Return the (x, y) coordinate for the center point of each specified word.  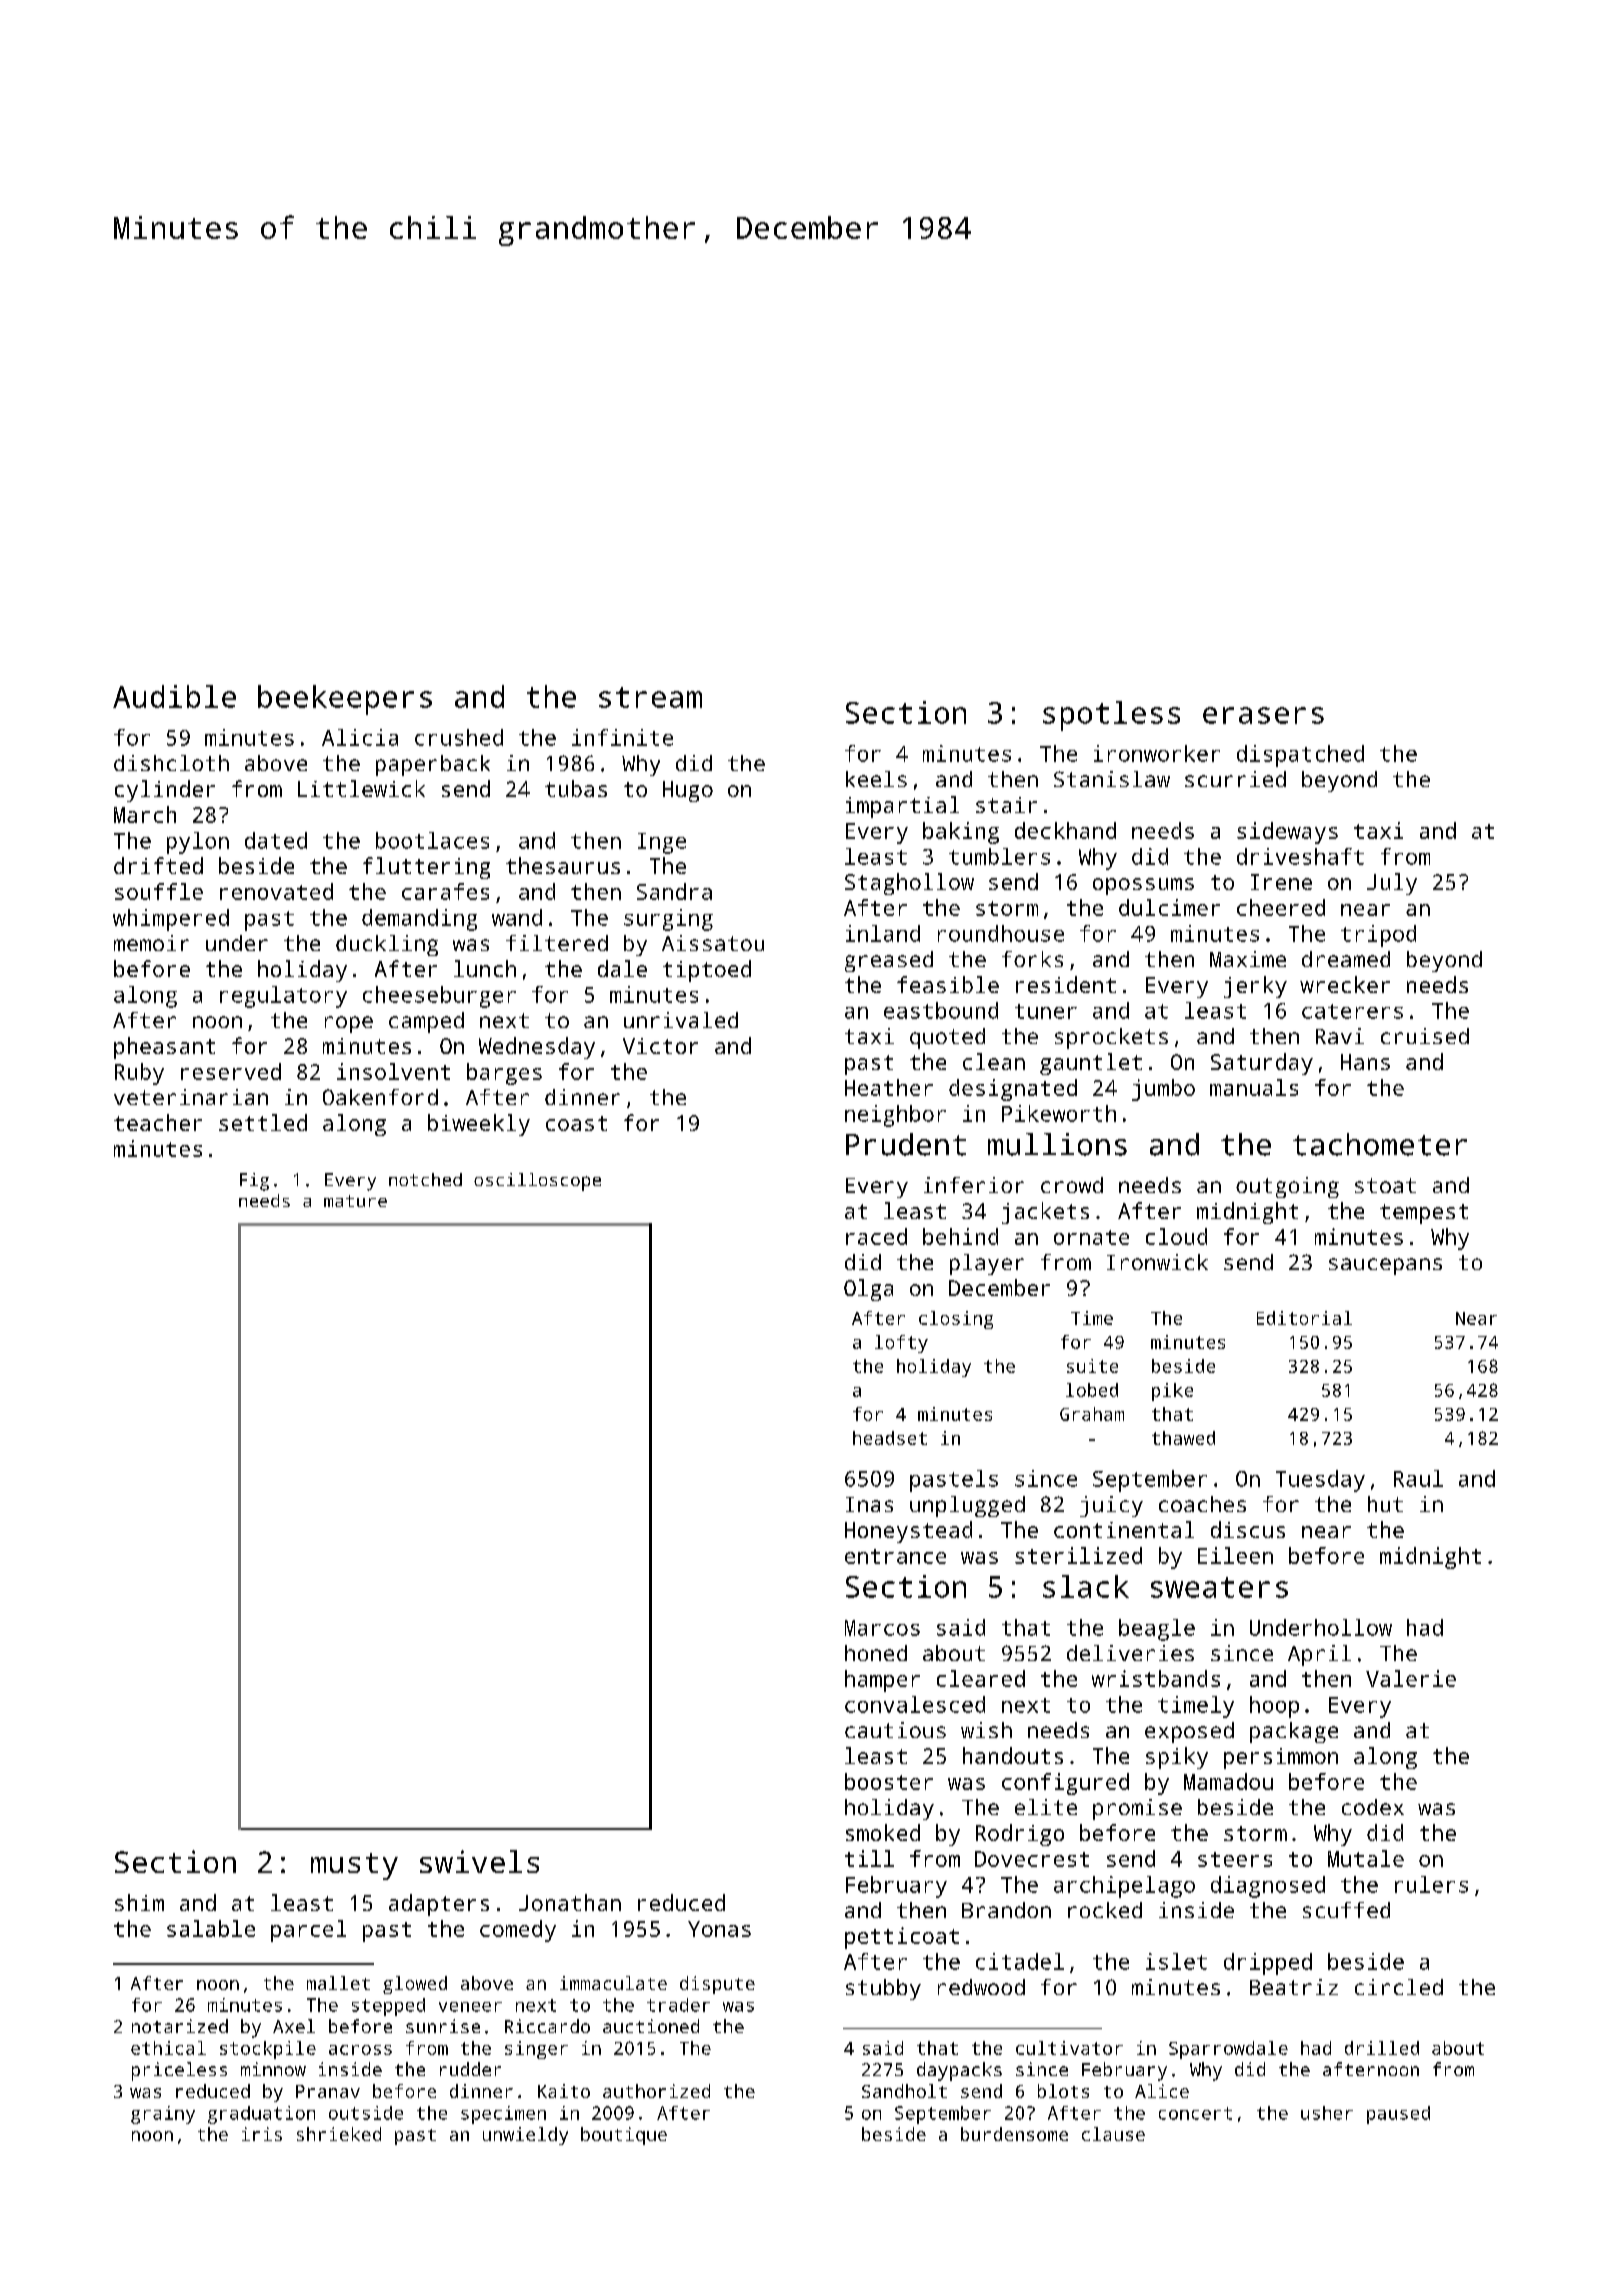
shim (139, 1902)
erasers (1263, 715)
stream (650, 697)
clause (1113, 2134)
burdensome (1014, 2134)
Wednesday (537, 1048)
